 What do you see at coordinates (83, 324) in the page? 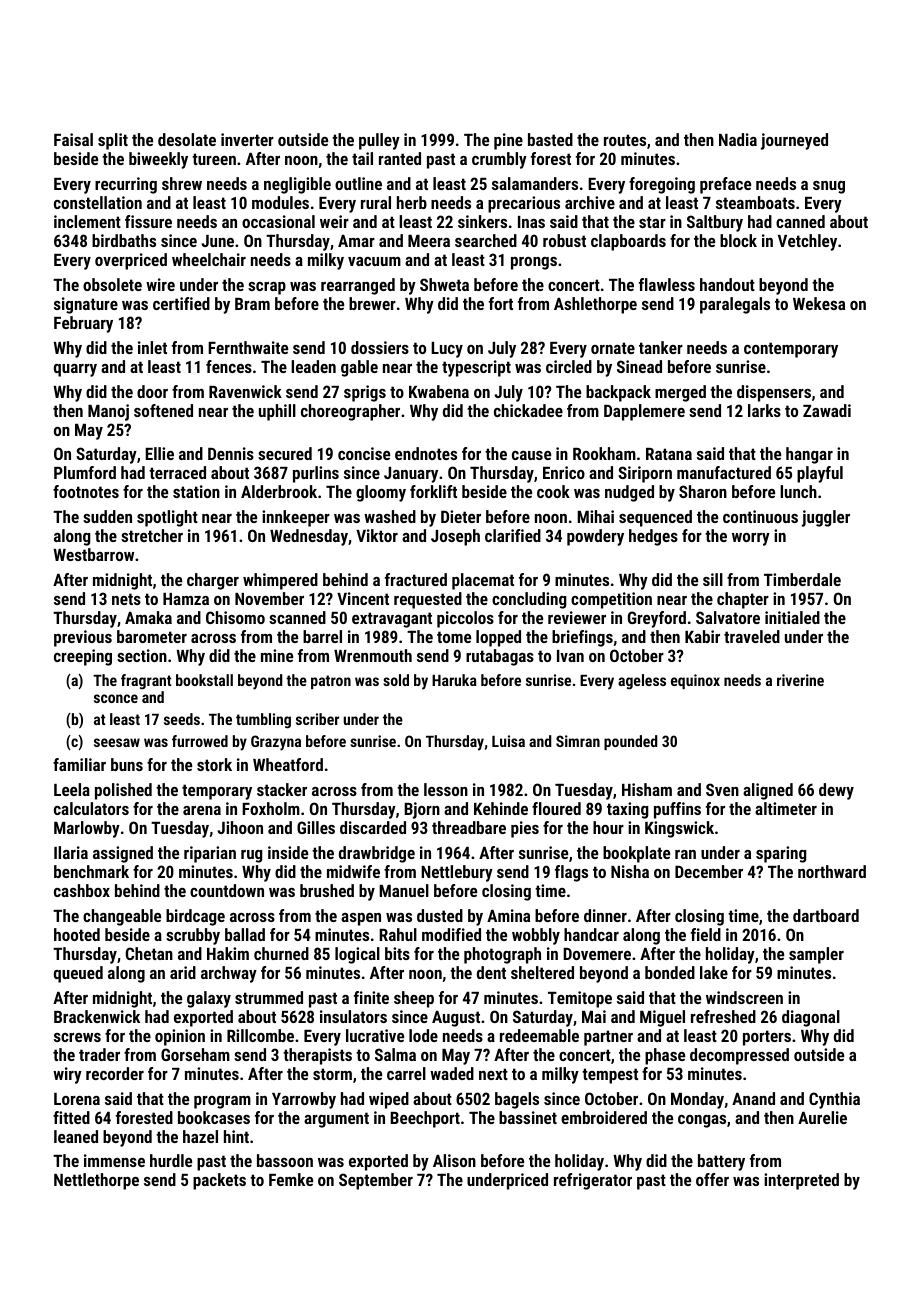
I see `February` at bounding box center [83, 324].
